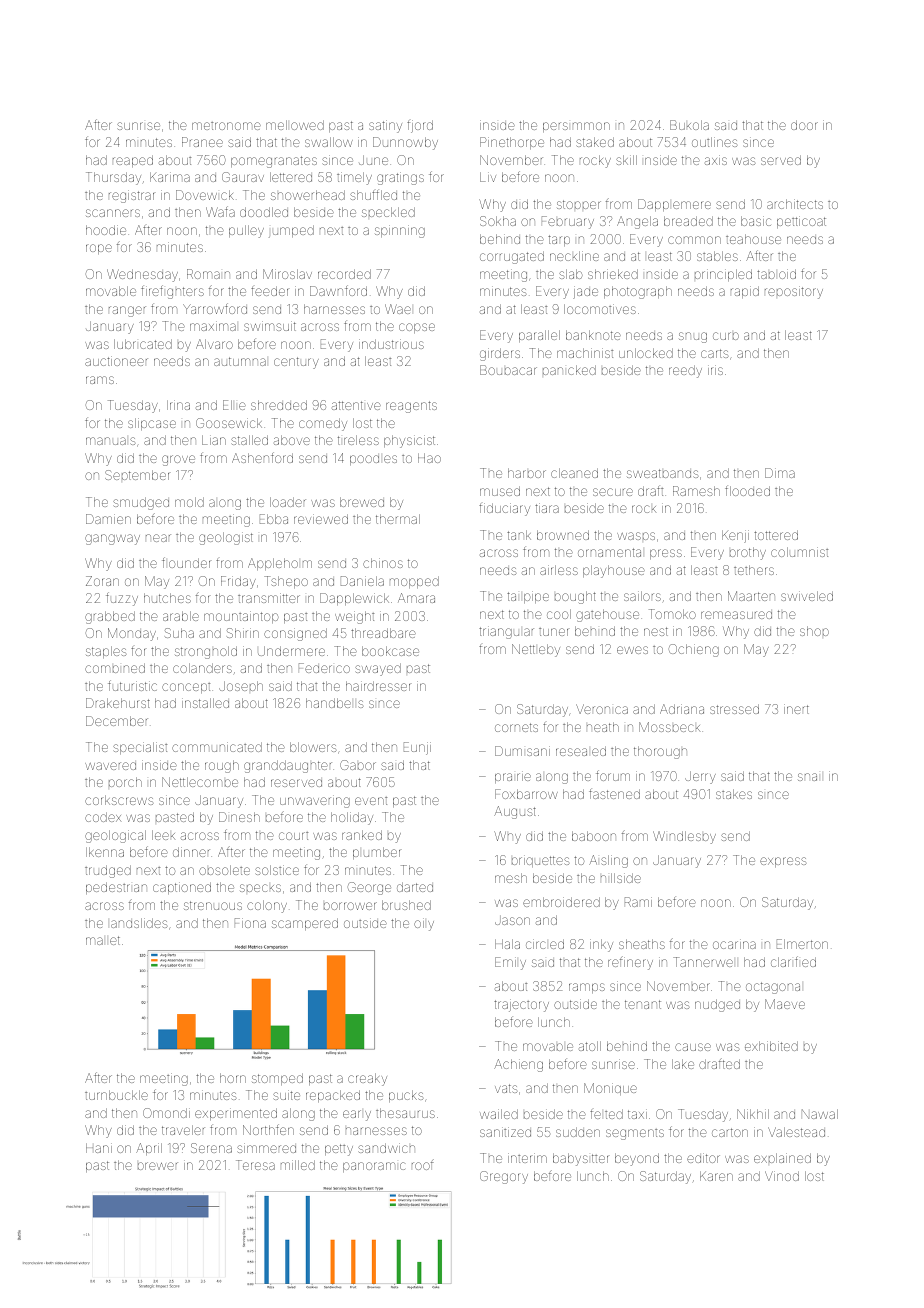  I want to click on ramps, so click(587, 988).
